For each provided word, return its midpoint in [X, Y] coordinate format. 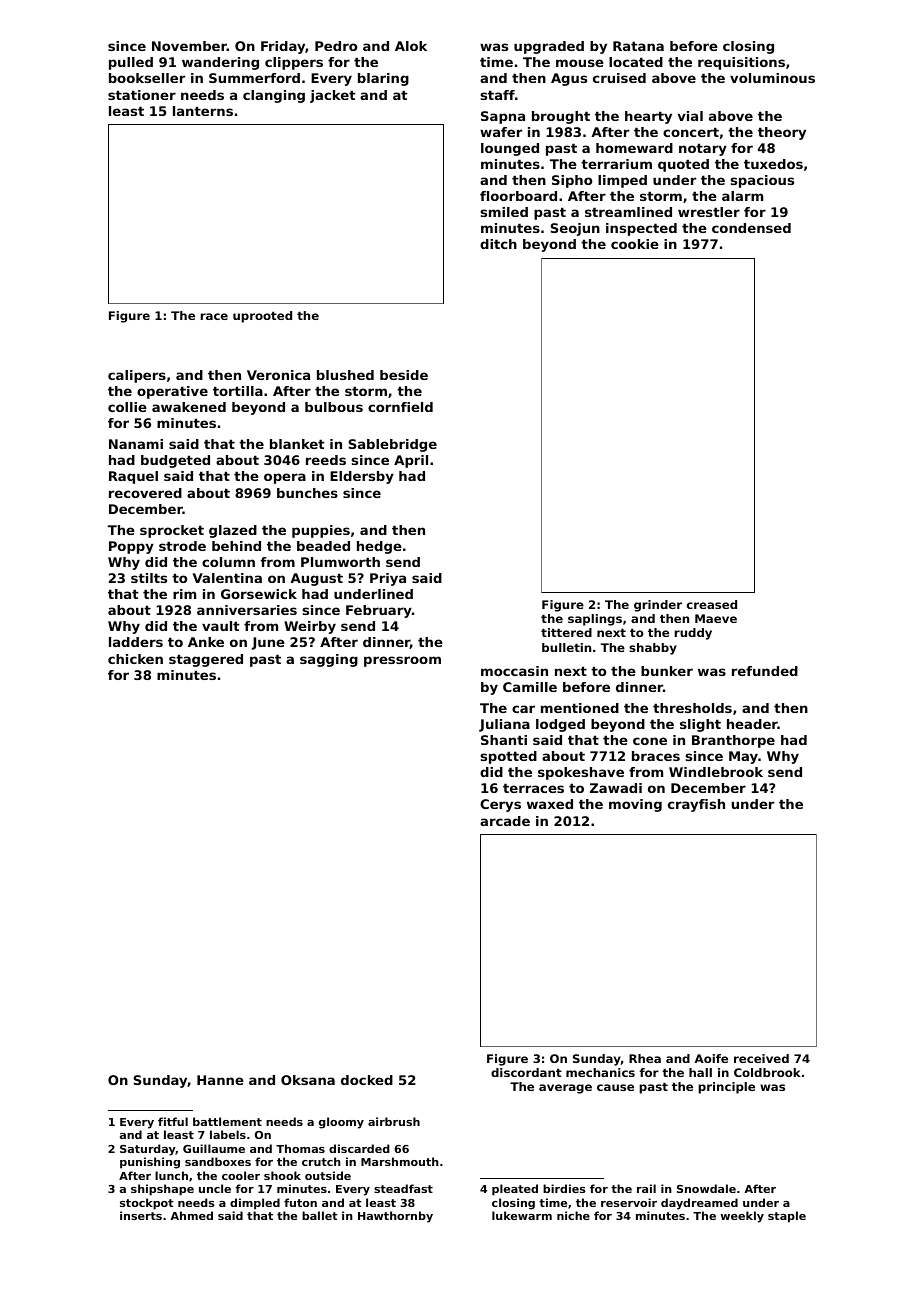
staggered [206, 660]
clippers [294, 63]
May [743, 757]
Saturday [148, 1150]
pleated [515, 1190]
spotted [509, 757]
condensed [751, 228]
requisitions [741, 63]
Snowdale [706, 1188]
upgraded [549, 47]
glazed [233, 531]
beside [404, 375]
